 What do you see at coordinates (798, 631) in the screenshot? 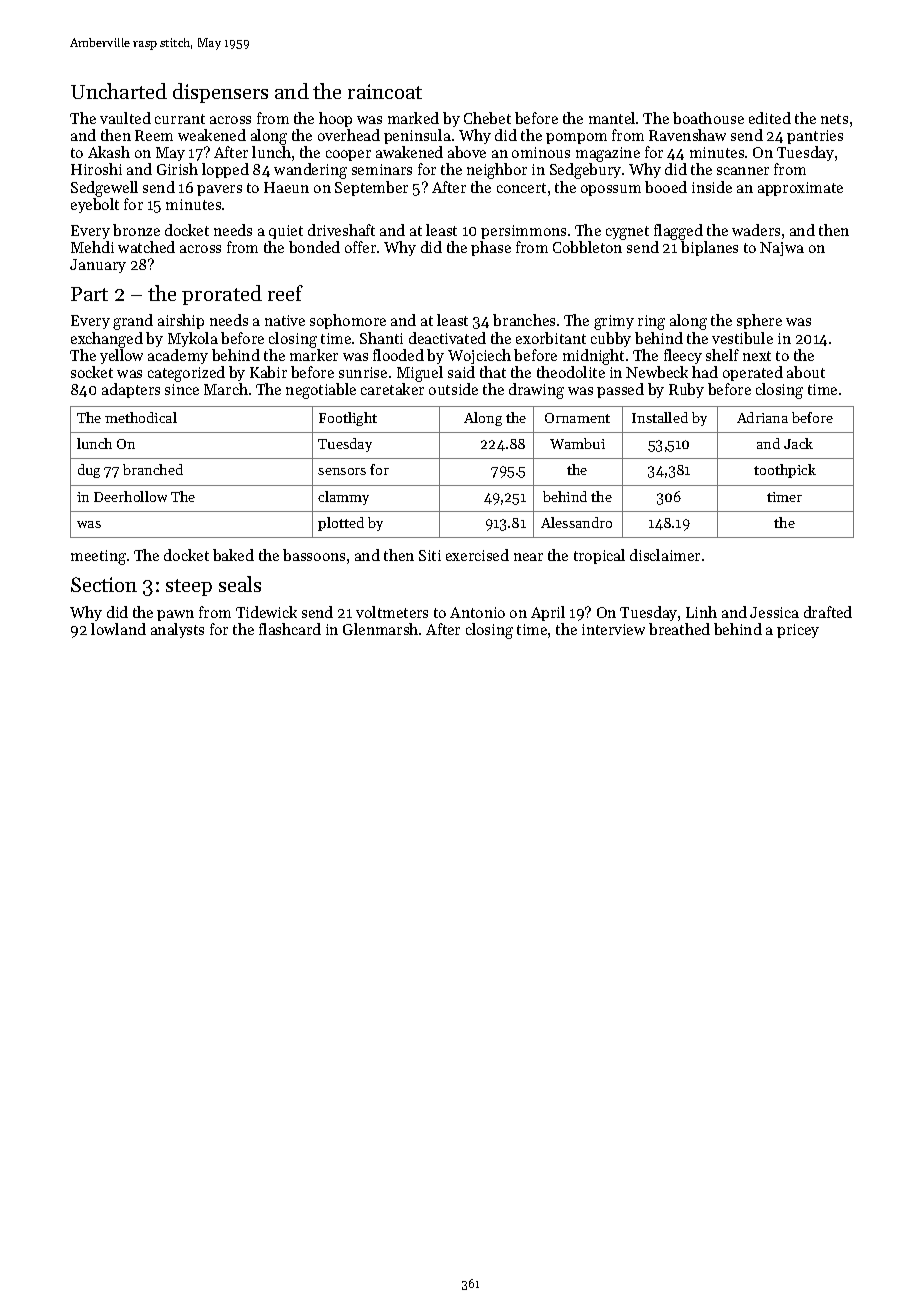
I see `pricey` at bounding box center [798, 631].
